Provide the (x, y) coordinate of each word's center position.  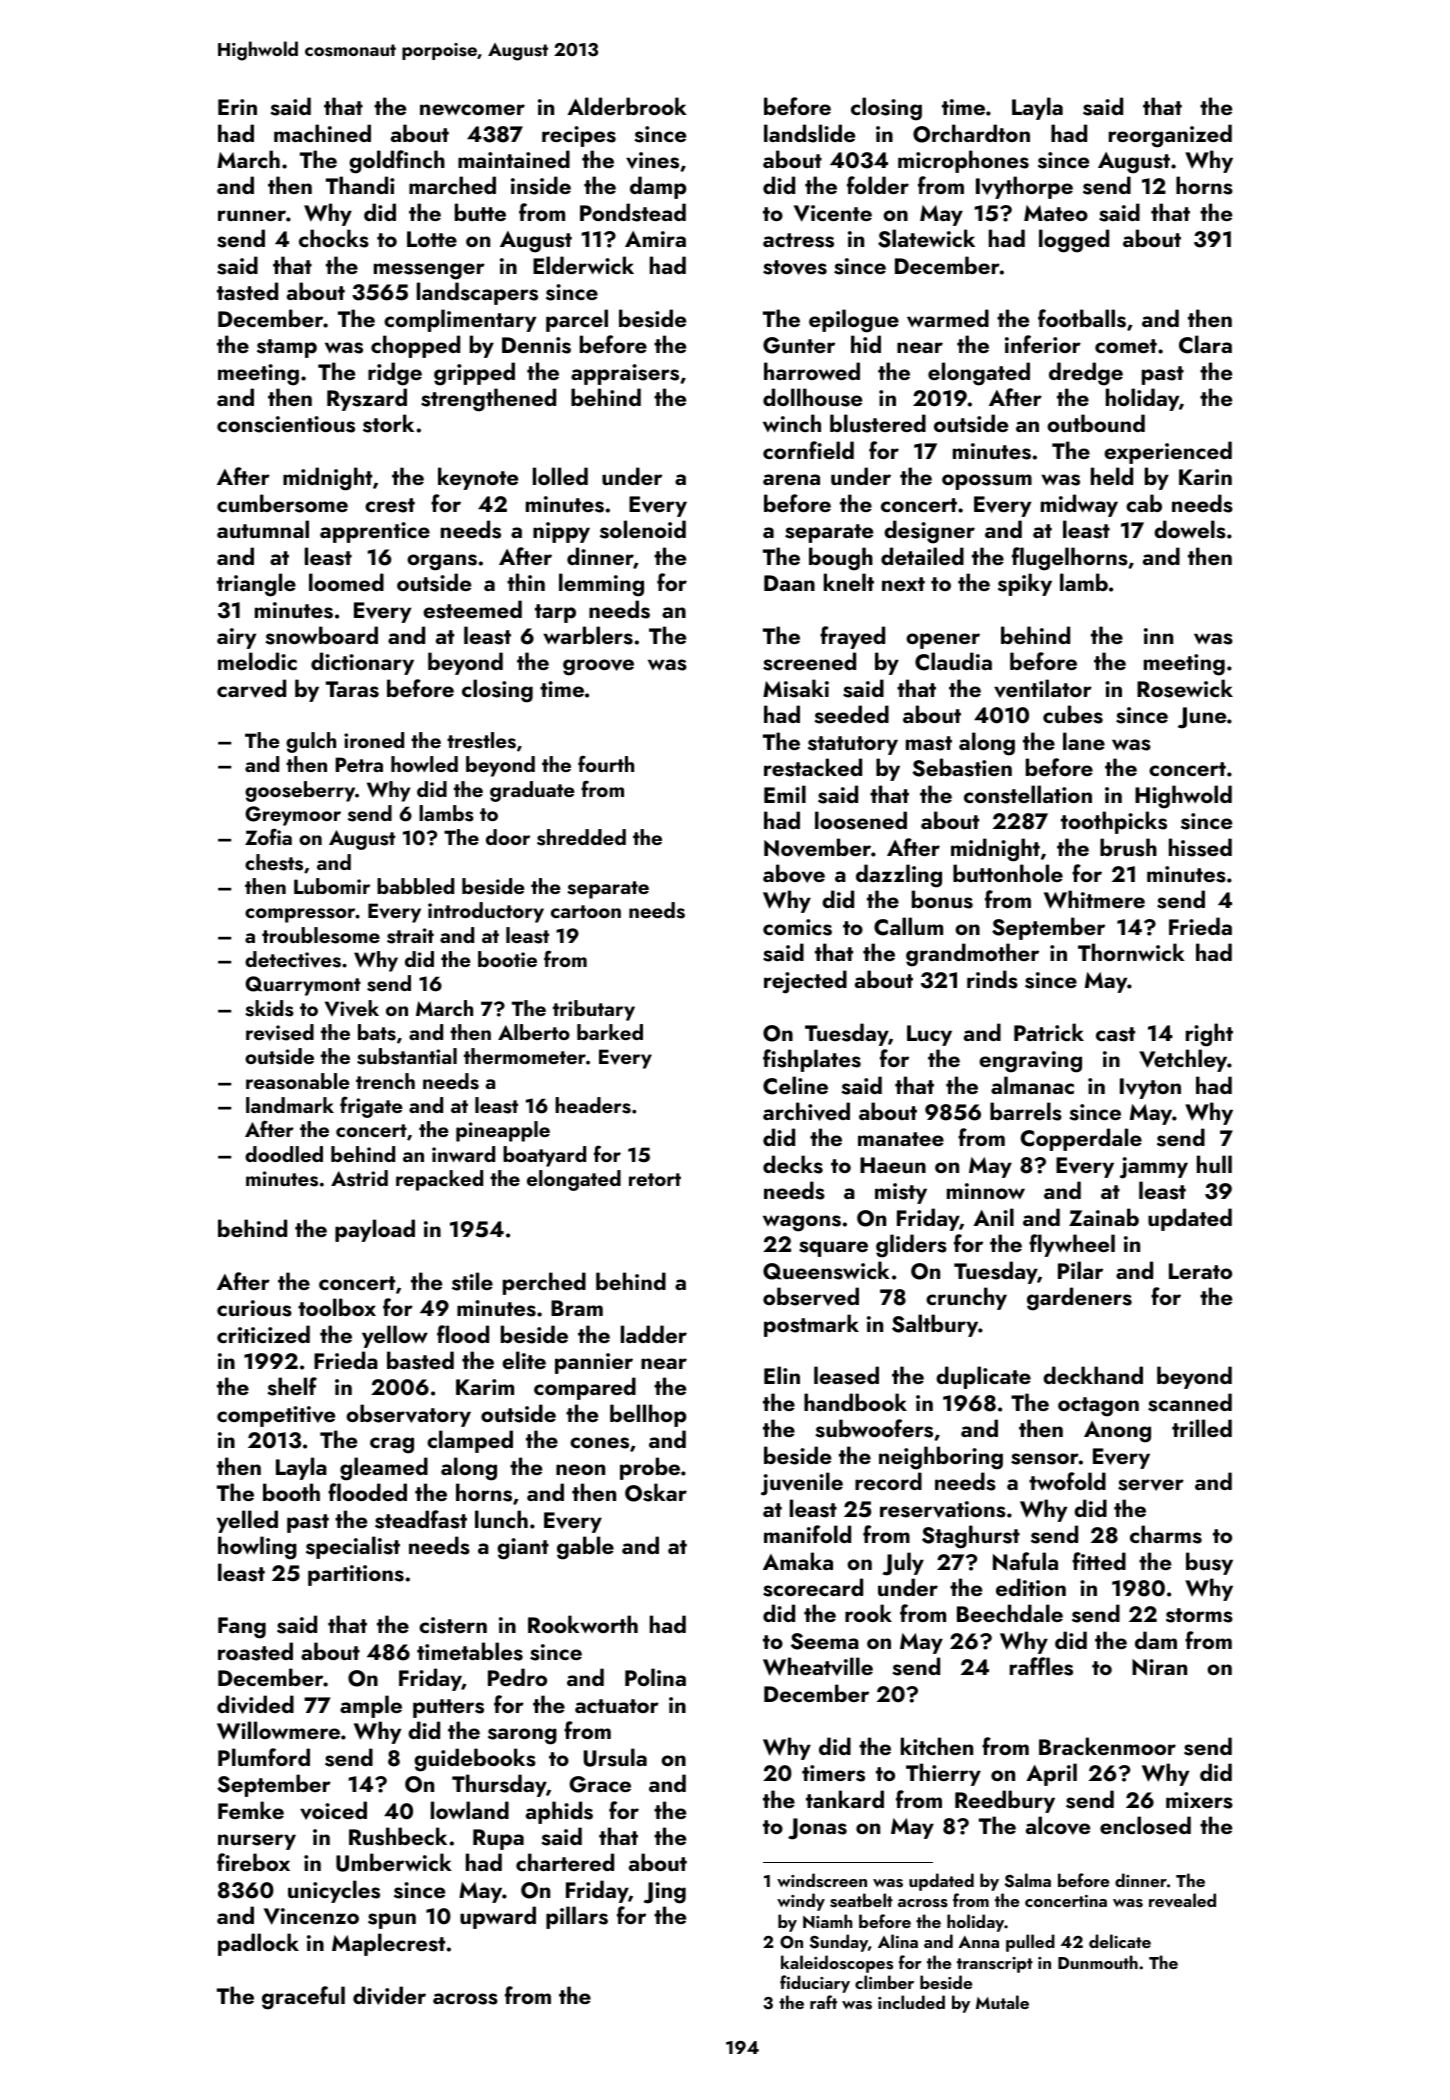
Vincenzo (311, 1916)
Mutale (1002, 2002)
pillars (577, 1917)
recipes (579, 136)
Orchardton (971, 133)
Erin (237, 107)
